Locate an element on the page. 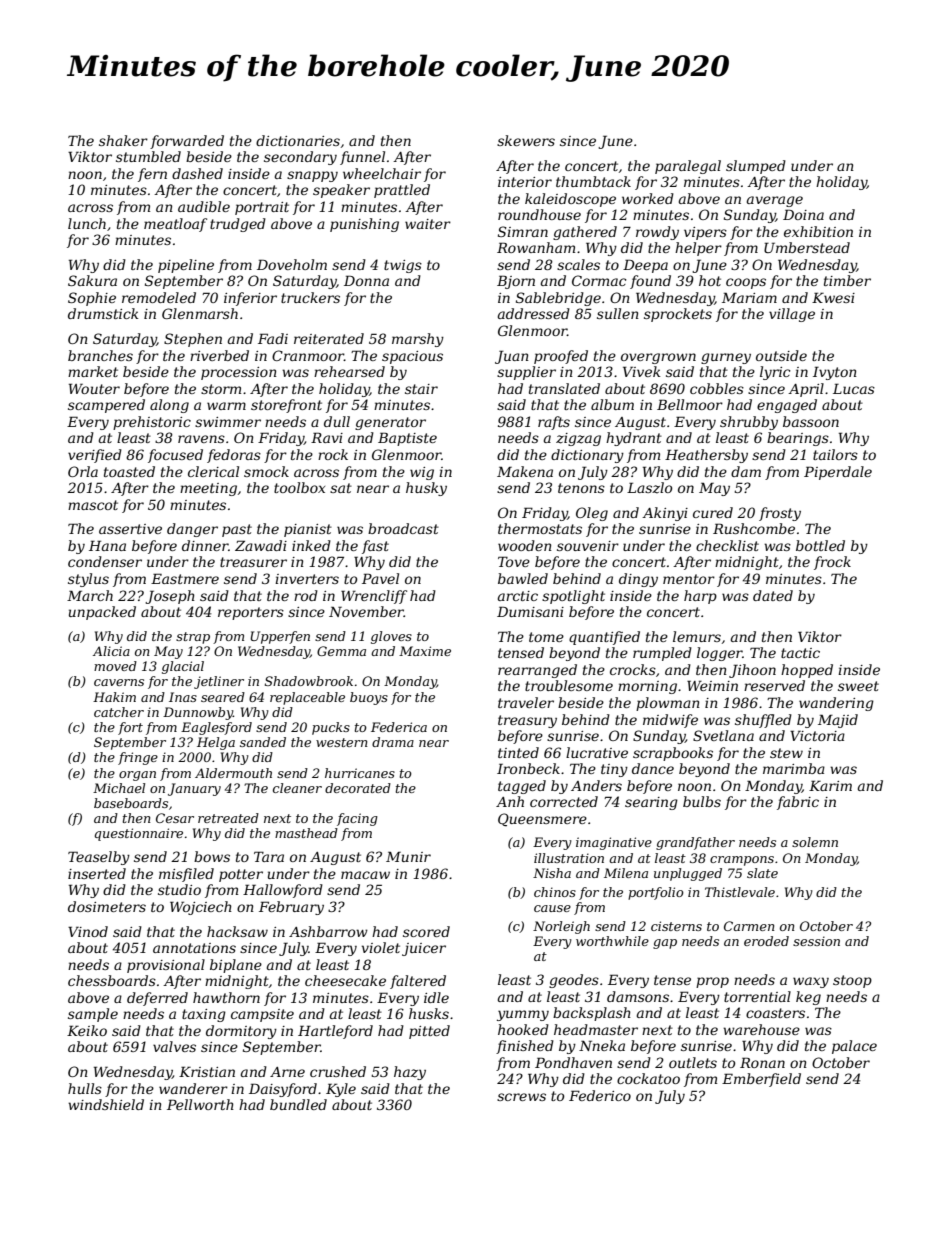 The height and width of the page is (1233, 952). Nisha is located at coordinates (552, 873).
